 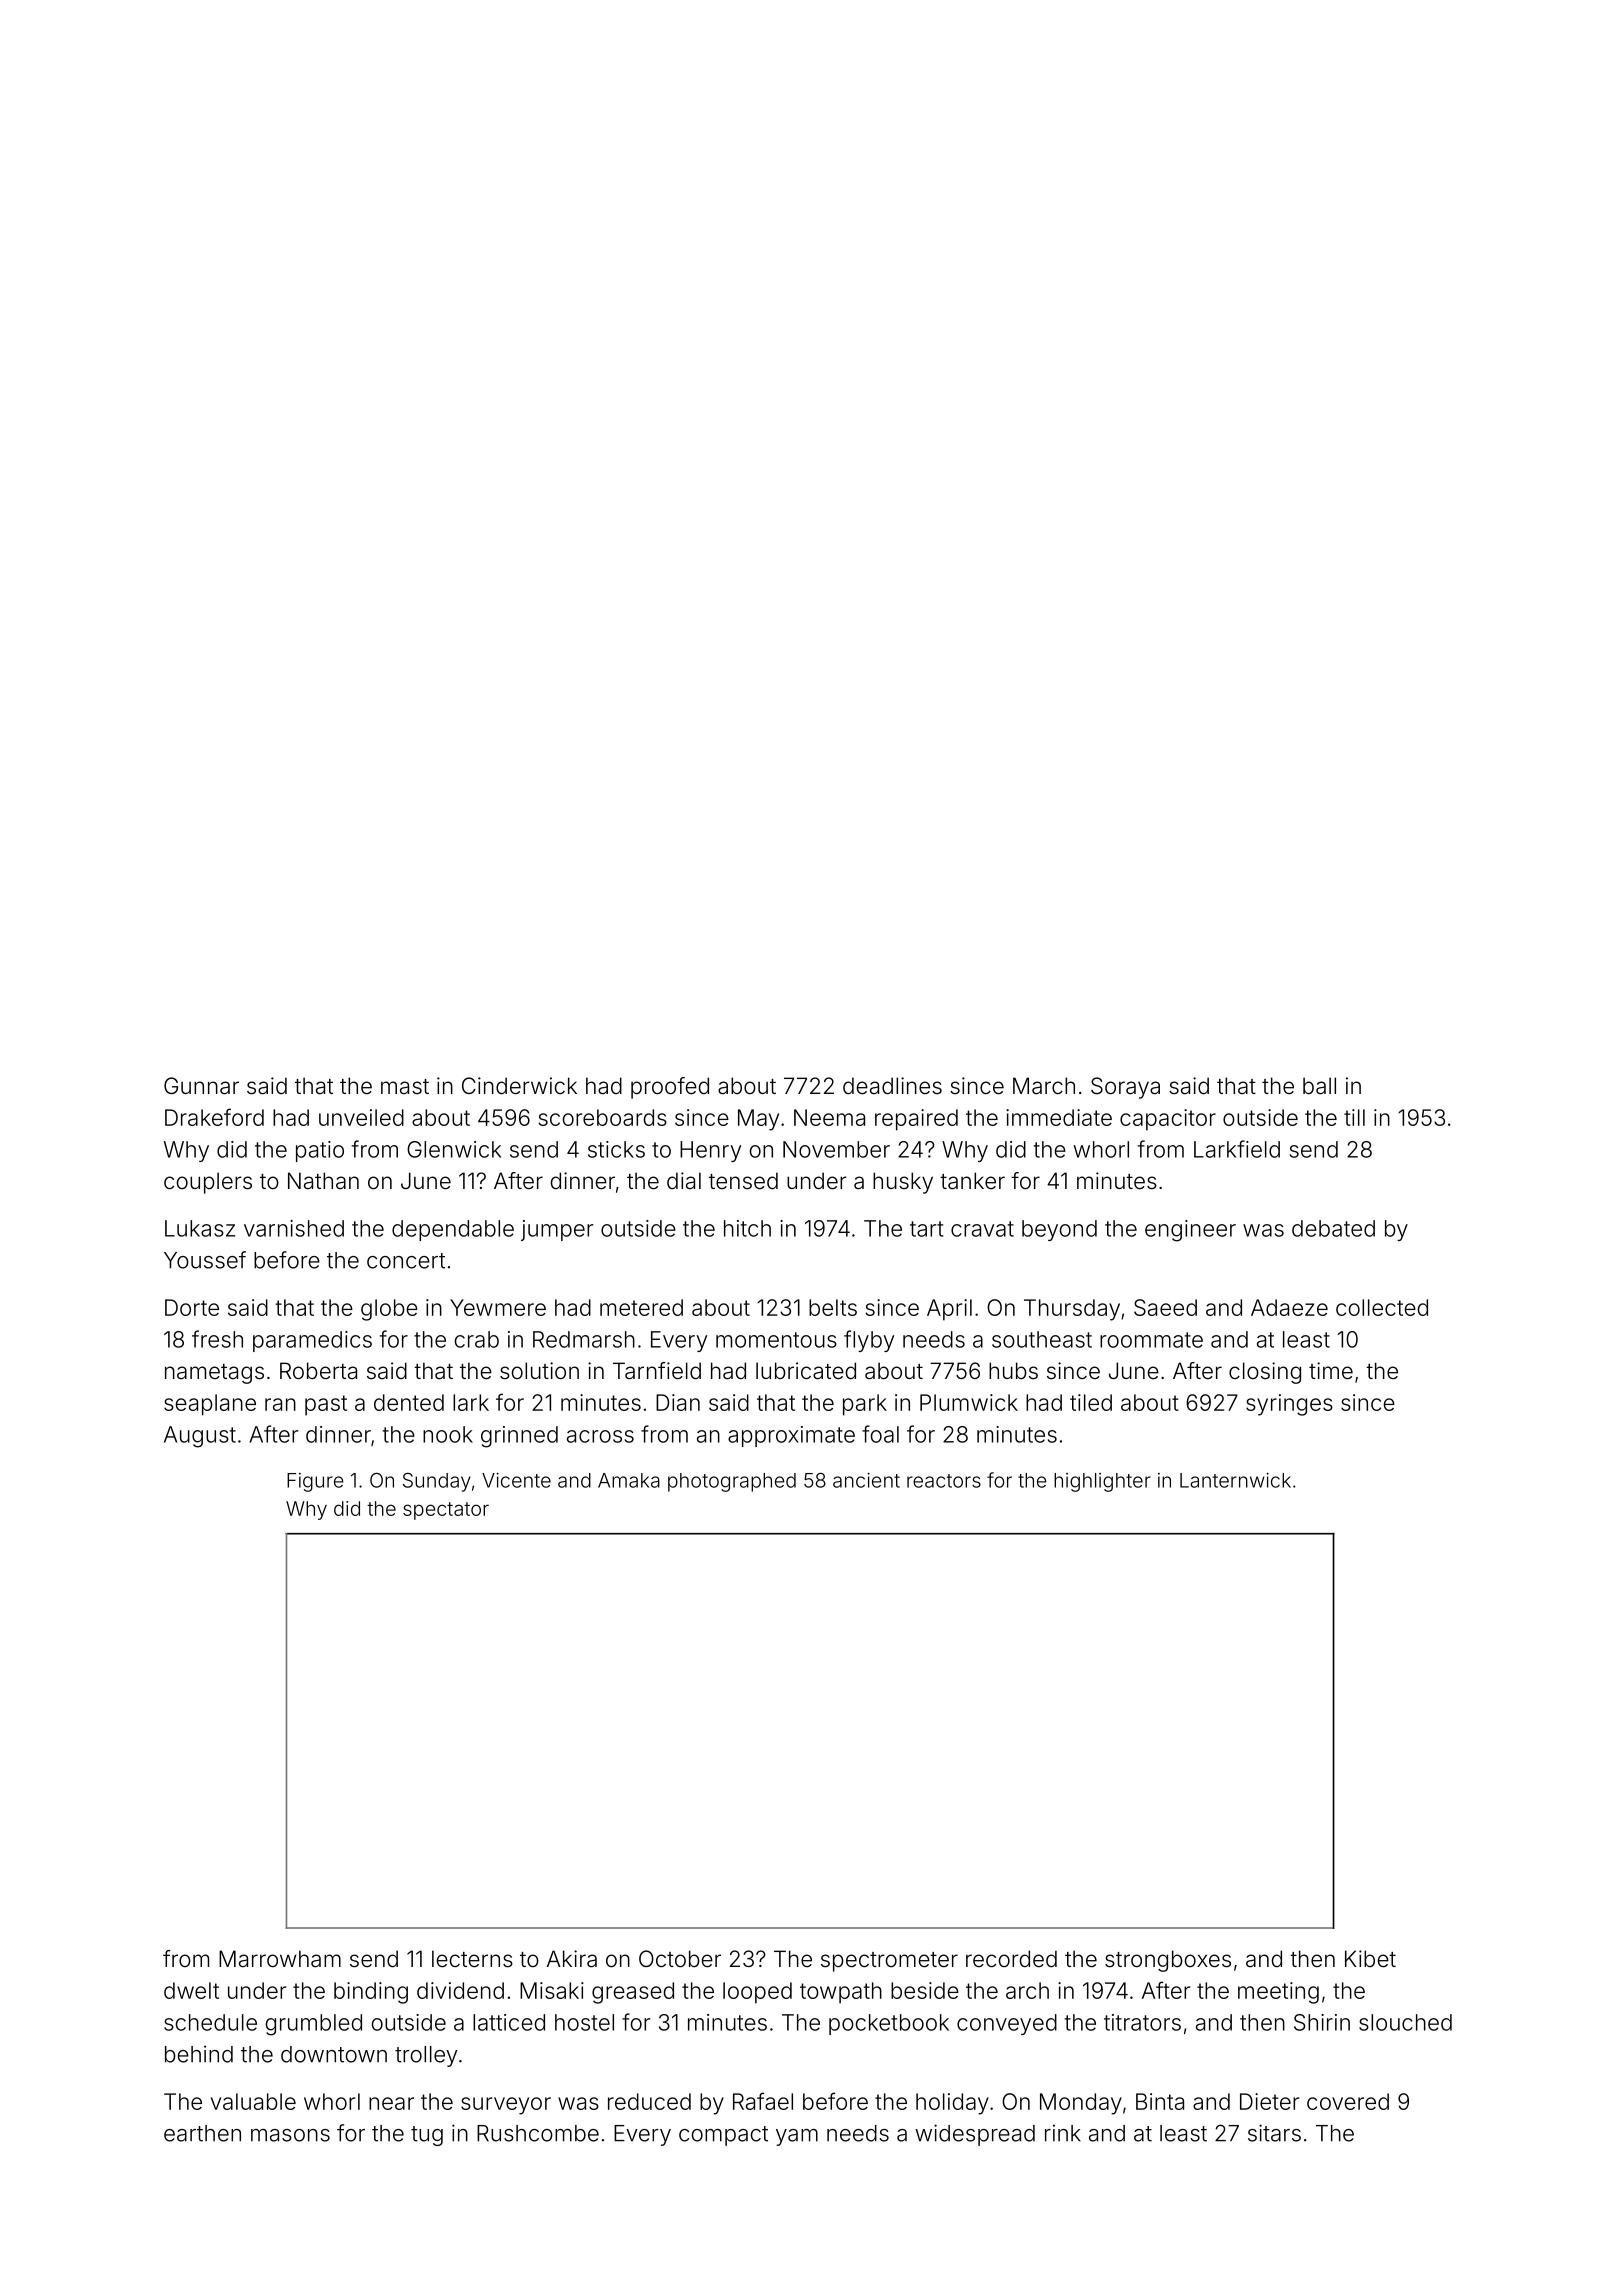 What do you see at coordinates (680, 1959) in the image?
I see `October` at bounding box center [680, 1959].
